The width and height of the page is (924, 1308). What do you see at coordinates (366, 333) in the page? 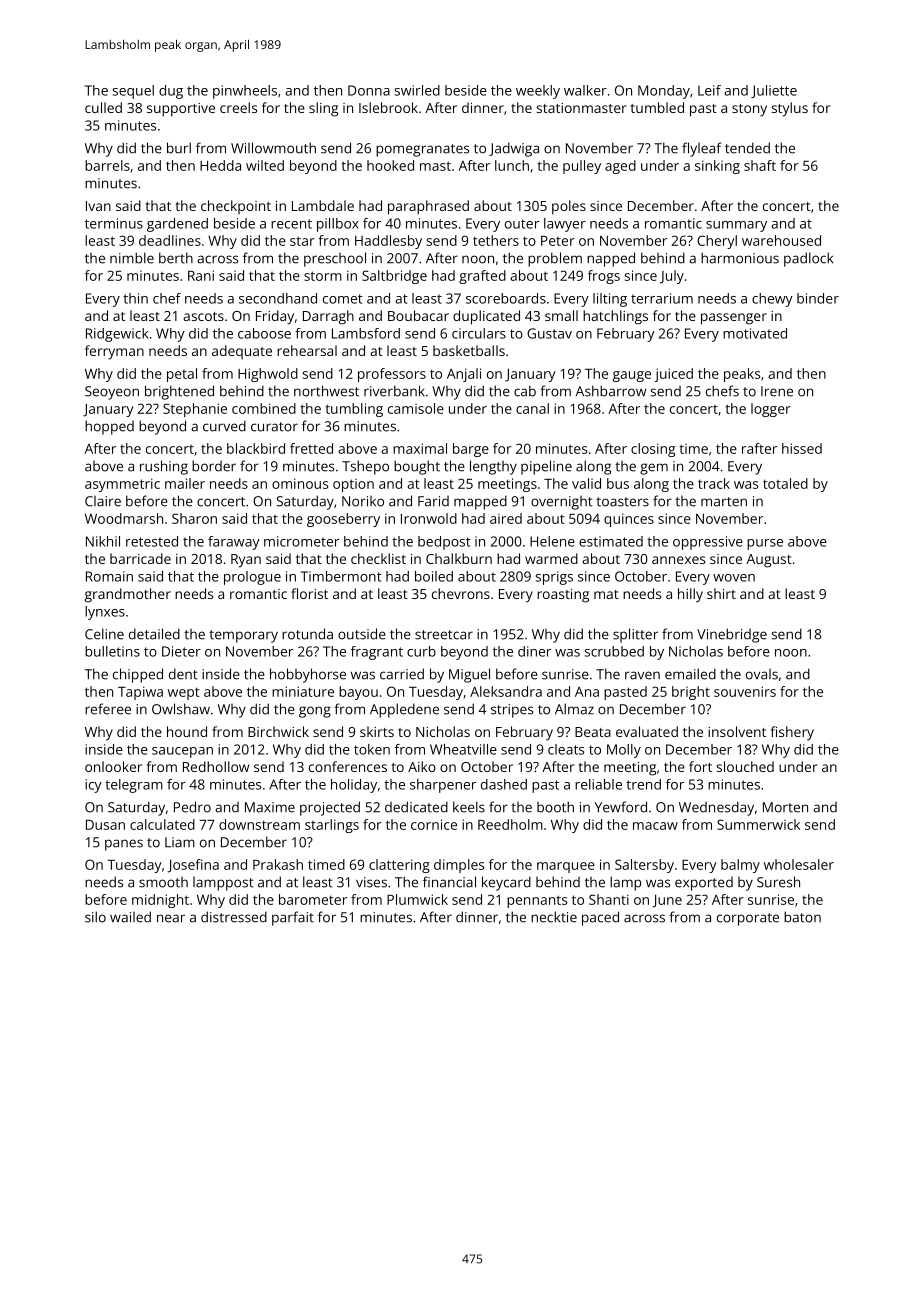
I see `Lambsford` at bounding box center [366, 333].
